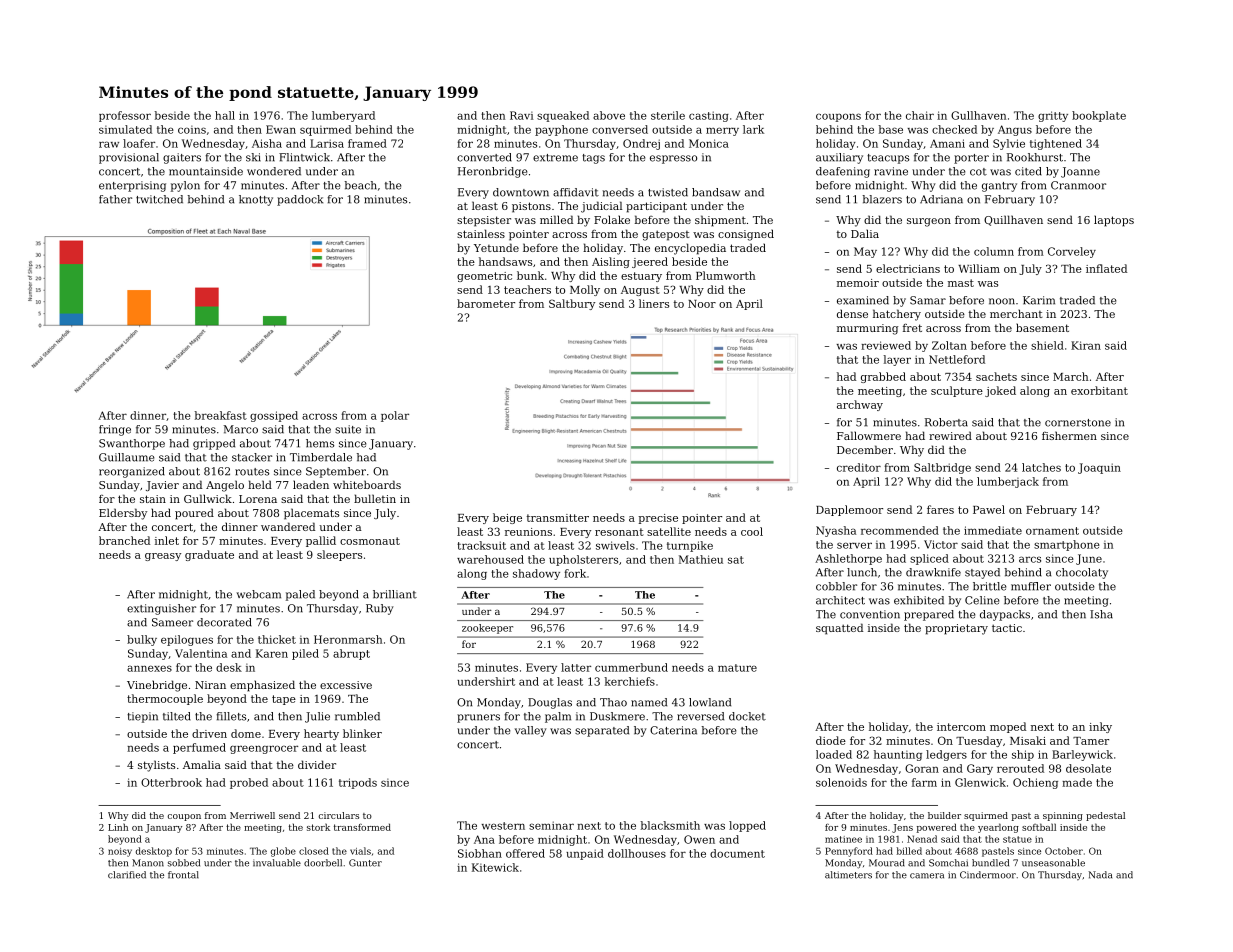 This image has width=1233, height=952. I want to click on Heronbridge, so click(492, 172).
